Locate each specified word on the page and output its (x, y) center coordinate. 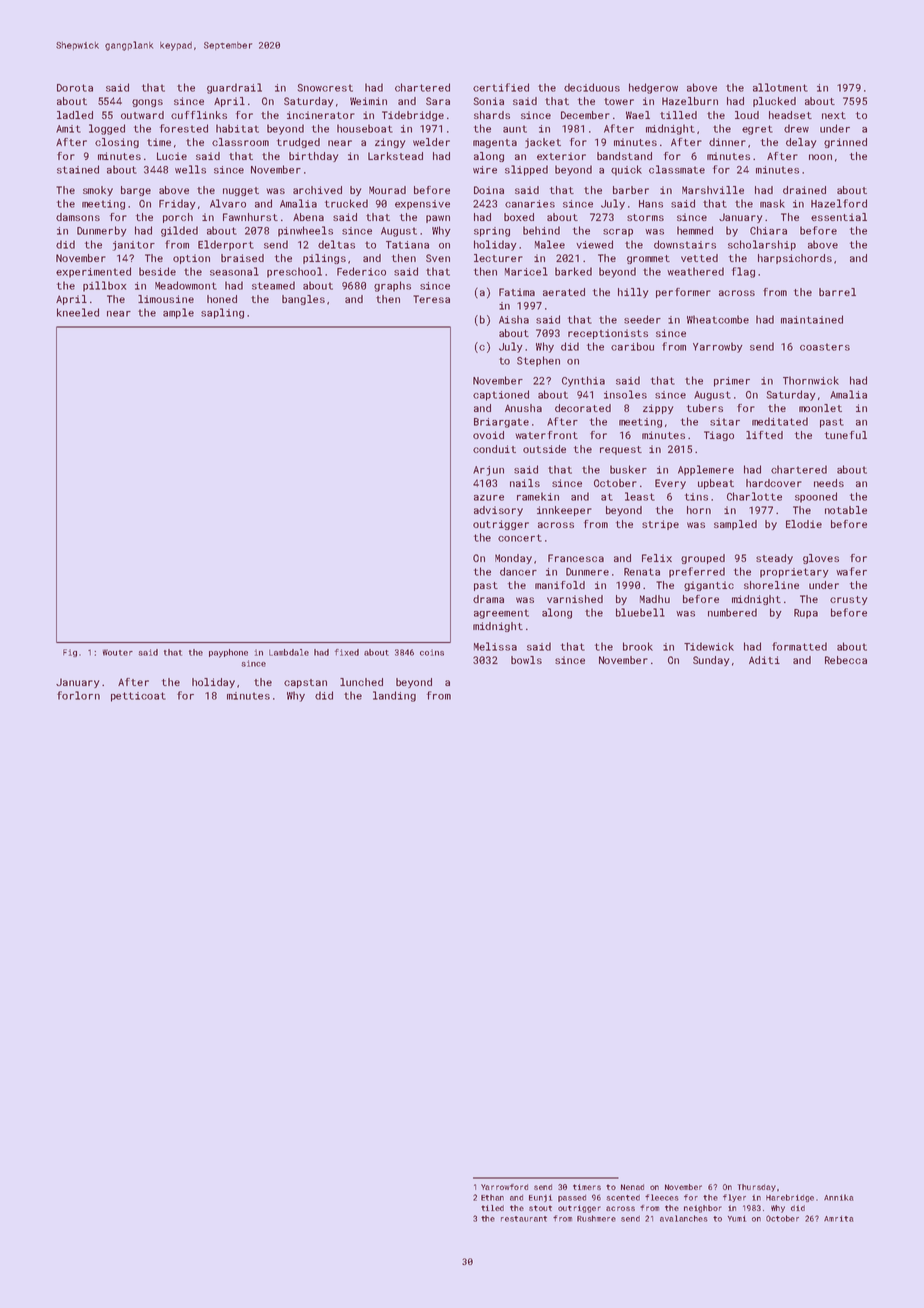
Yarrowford (504, 1187)
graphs (392, 286)
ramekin (538, 496)
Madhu (655, 599)
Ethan (492, 1197)
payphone (228, 653)
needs (829, 483)
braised (242, 258)
